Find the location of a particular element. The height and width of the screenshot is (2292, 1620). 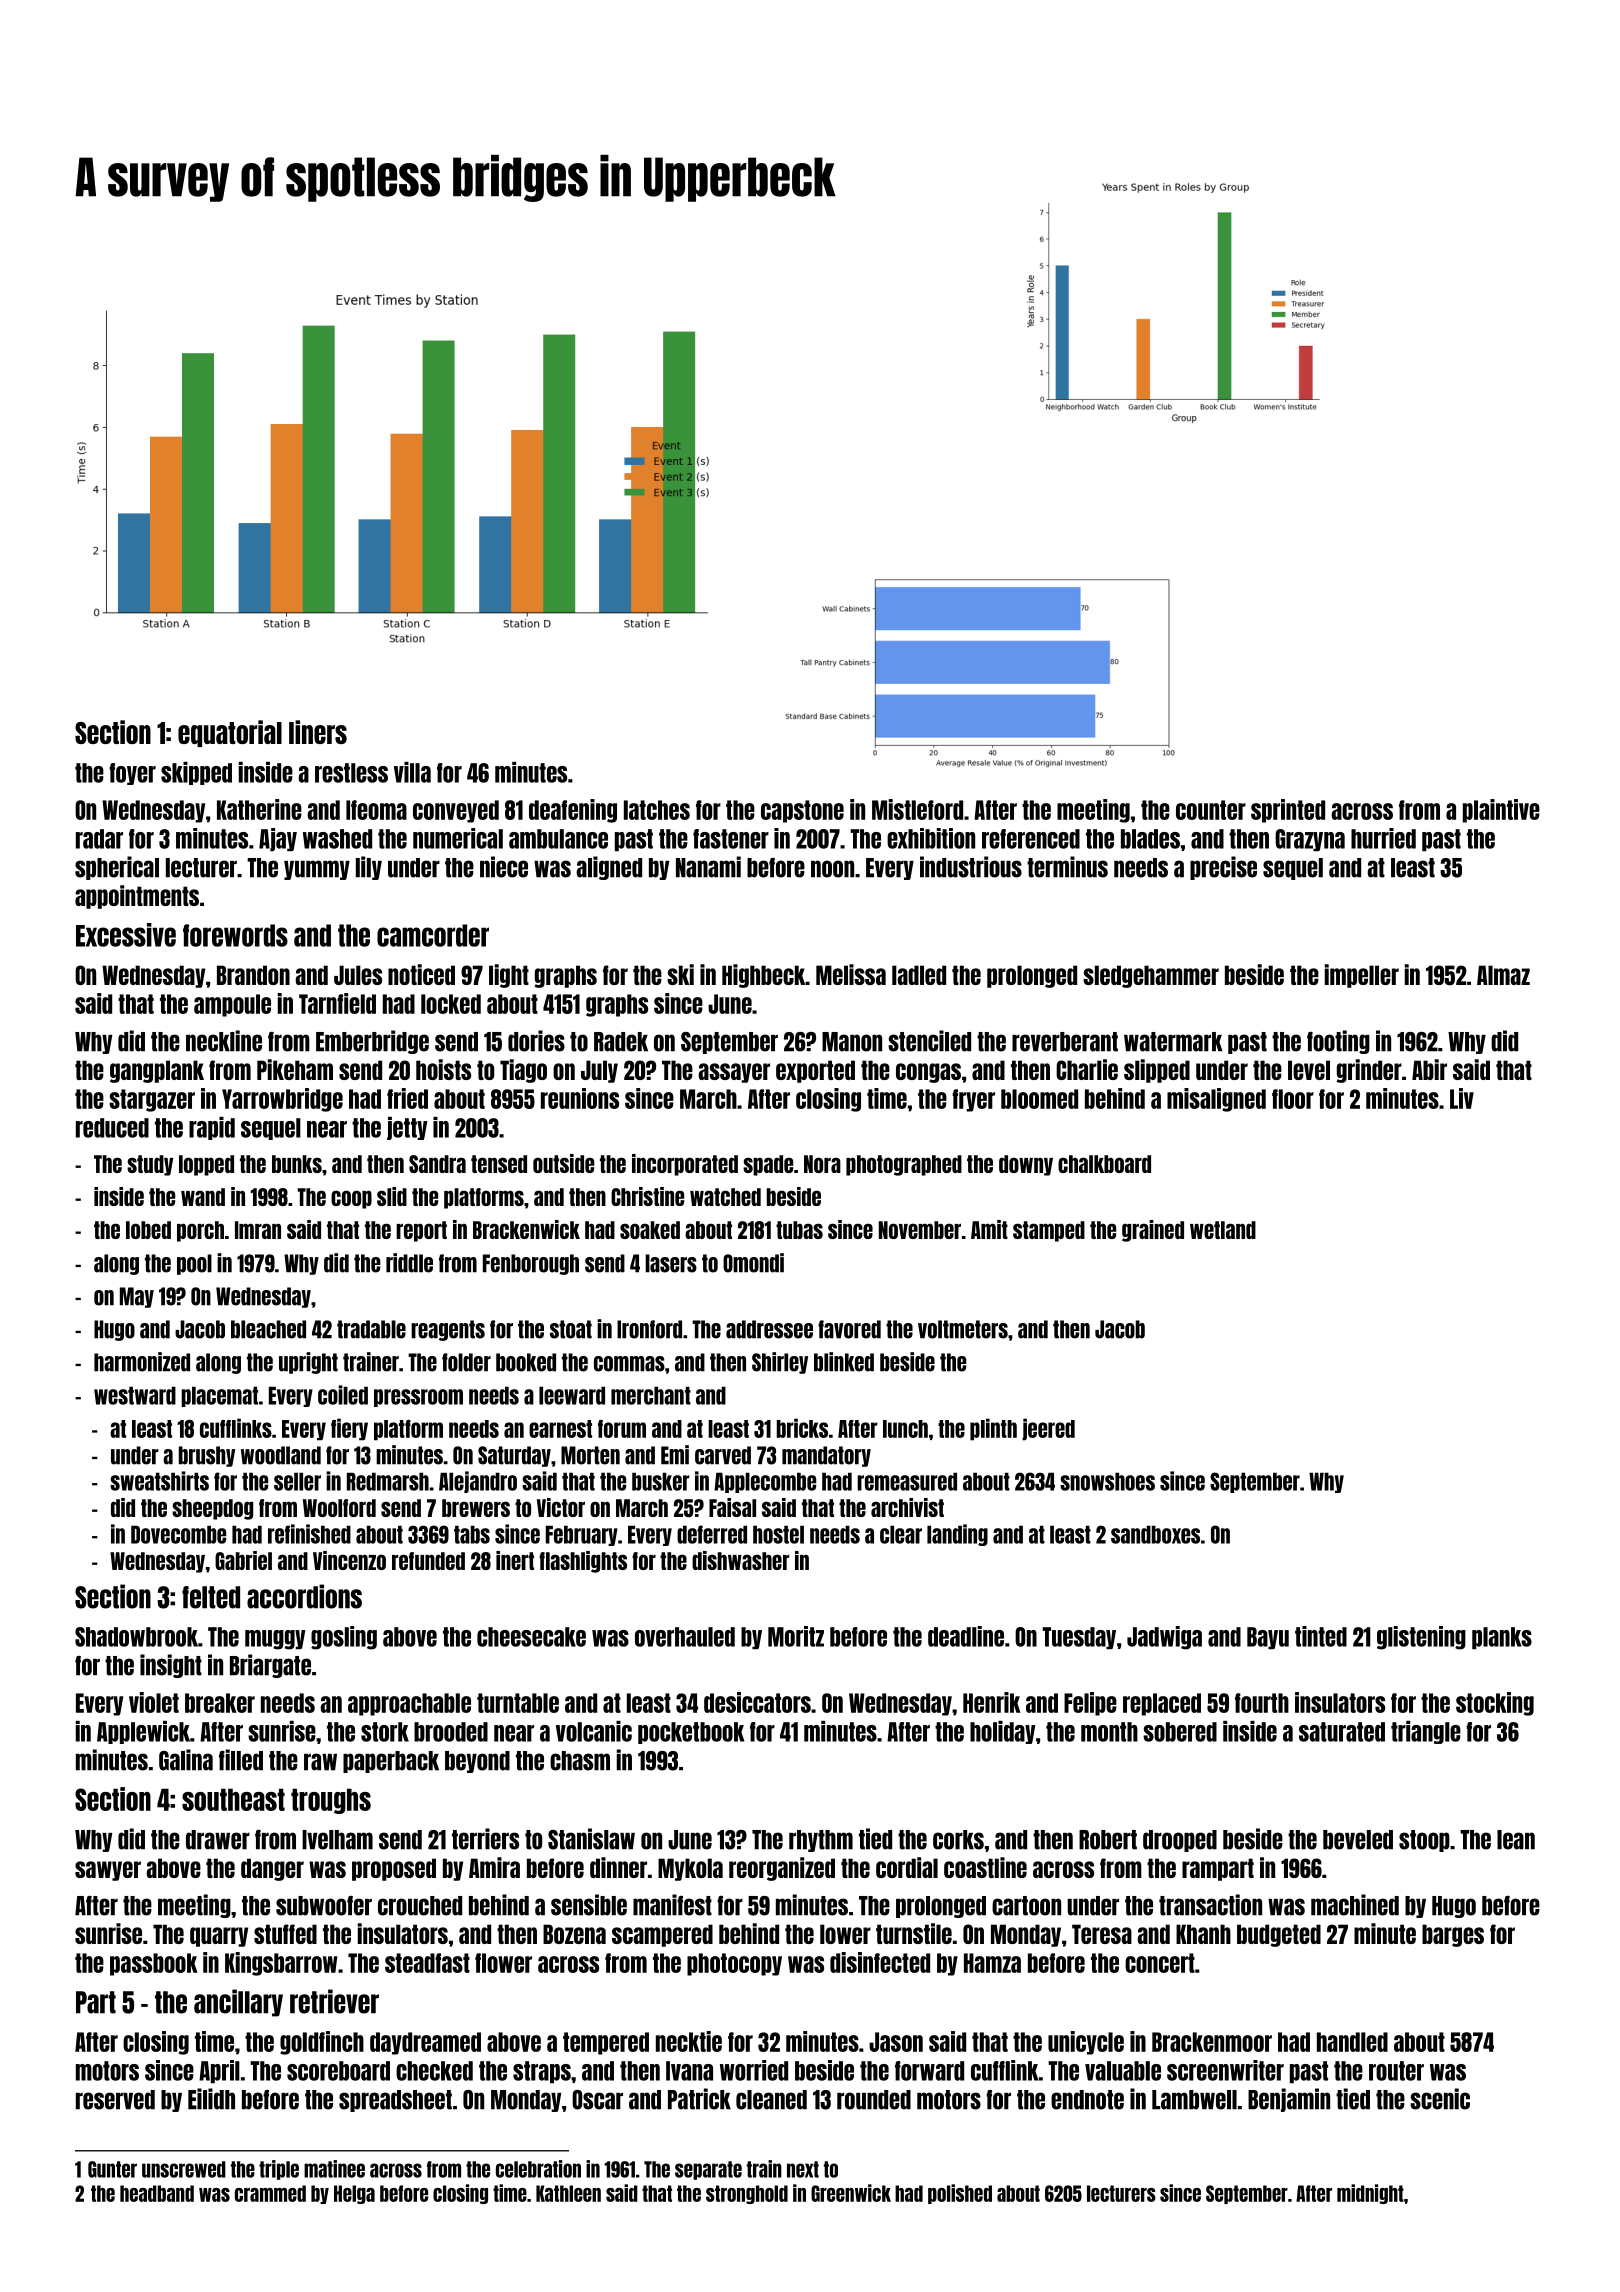

Liv is located at coordinates (1462, 1098).
